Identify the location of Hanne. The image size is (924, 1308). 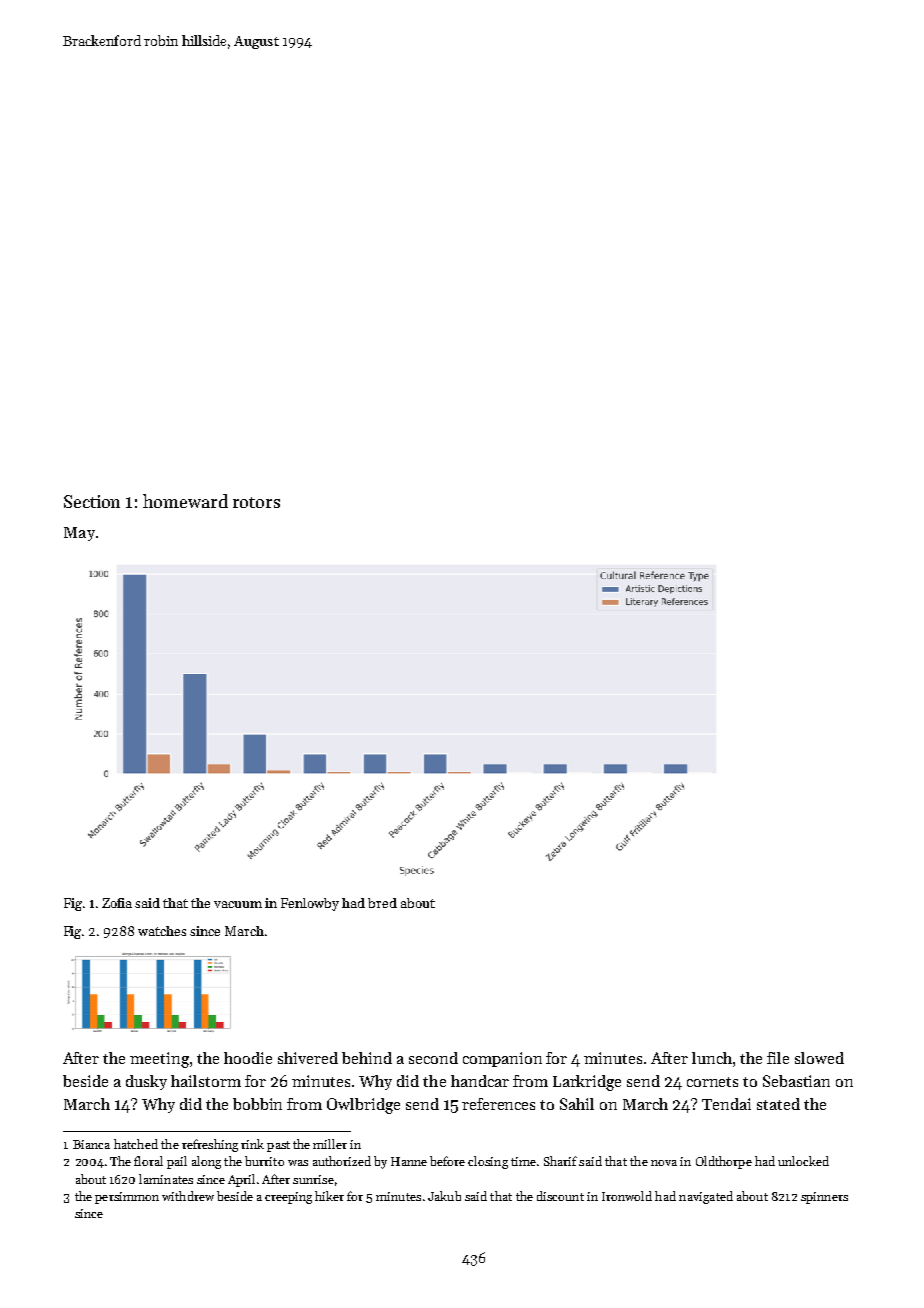
(409, 1161).
